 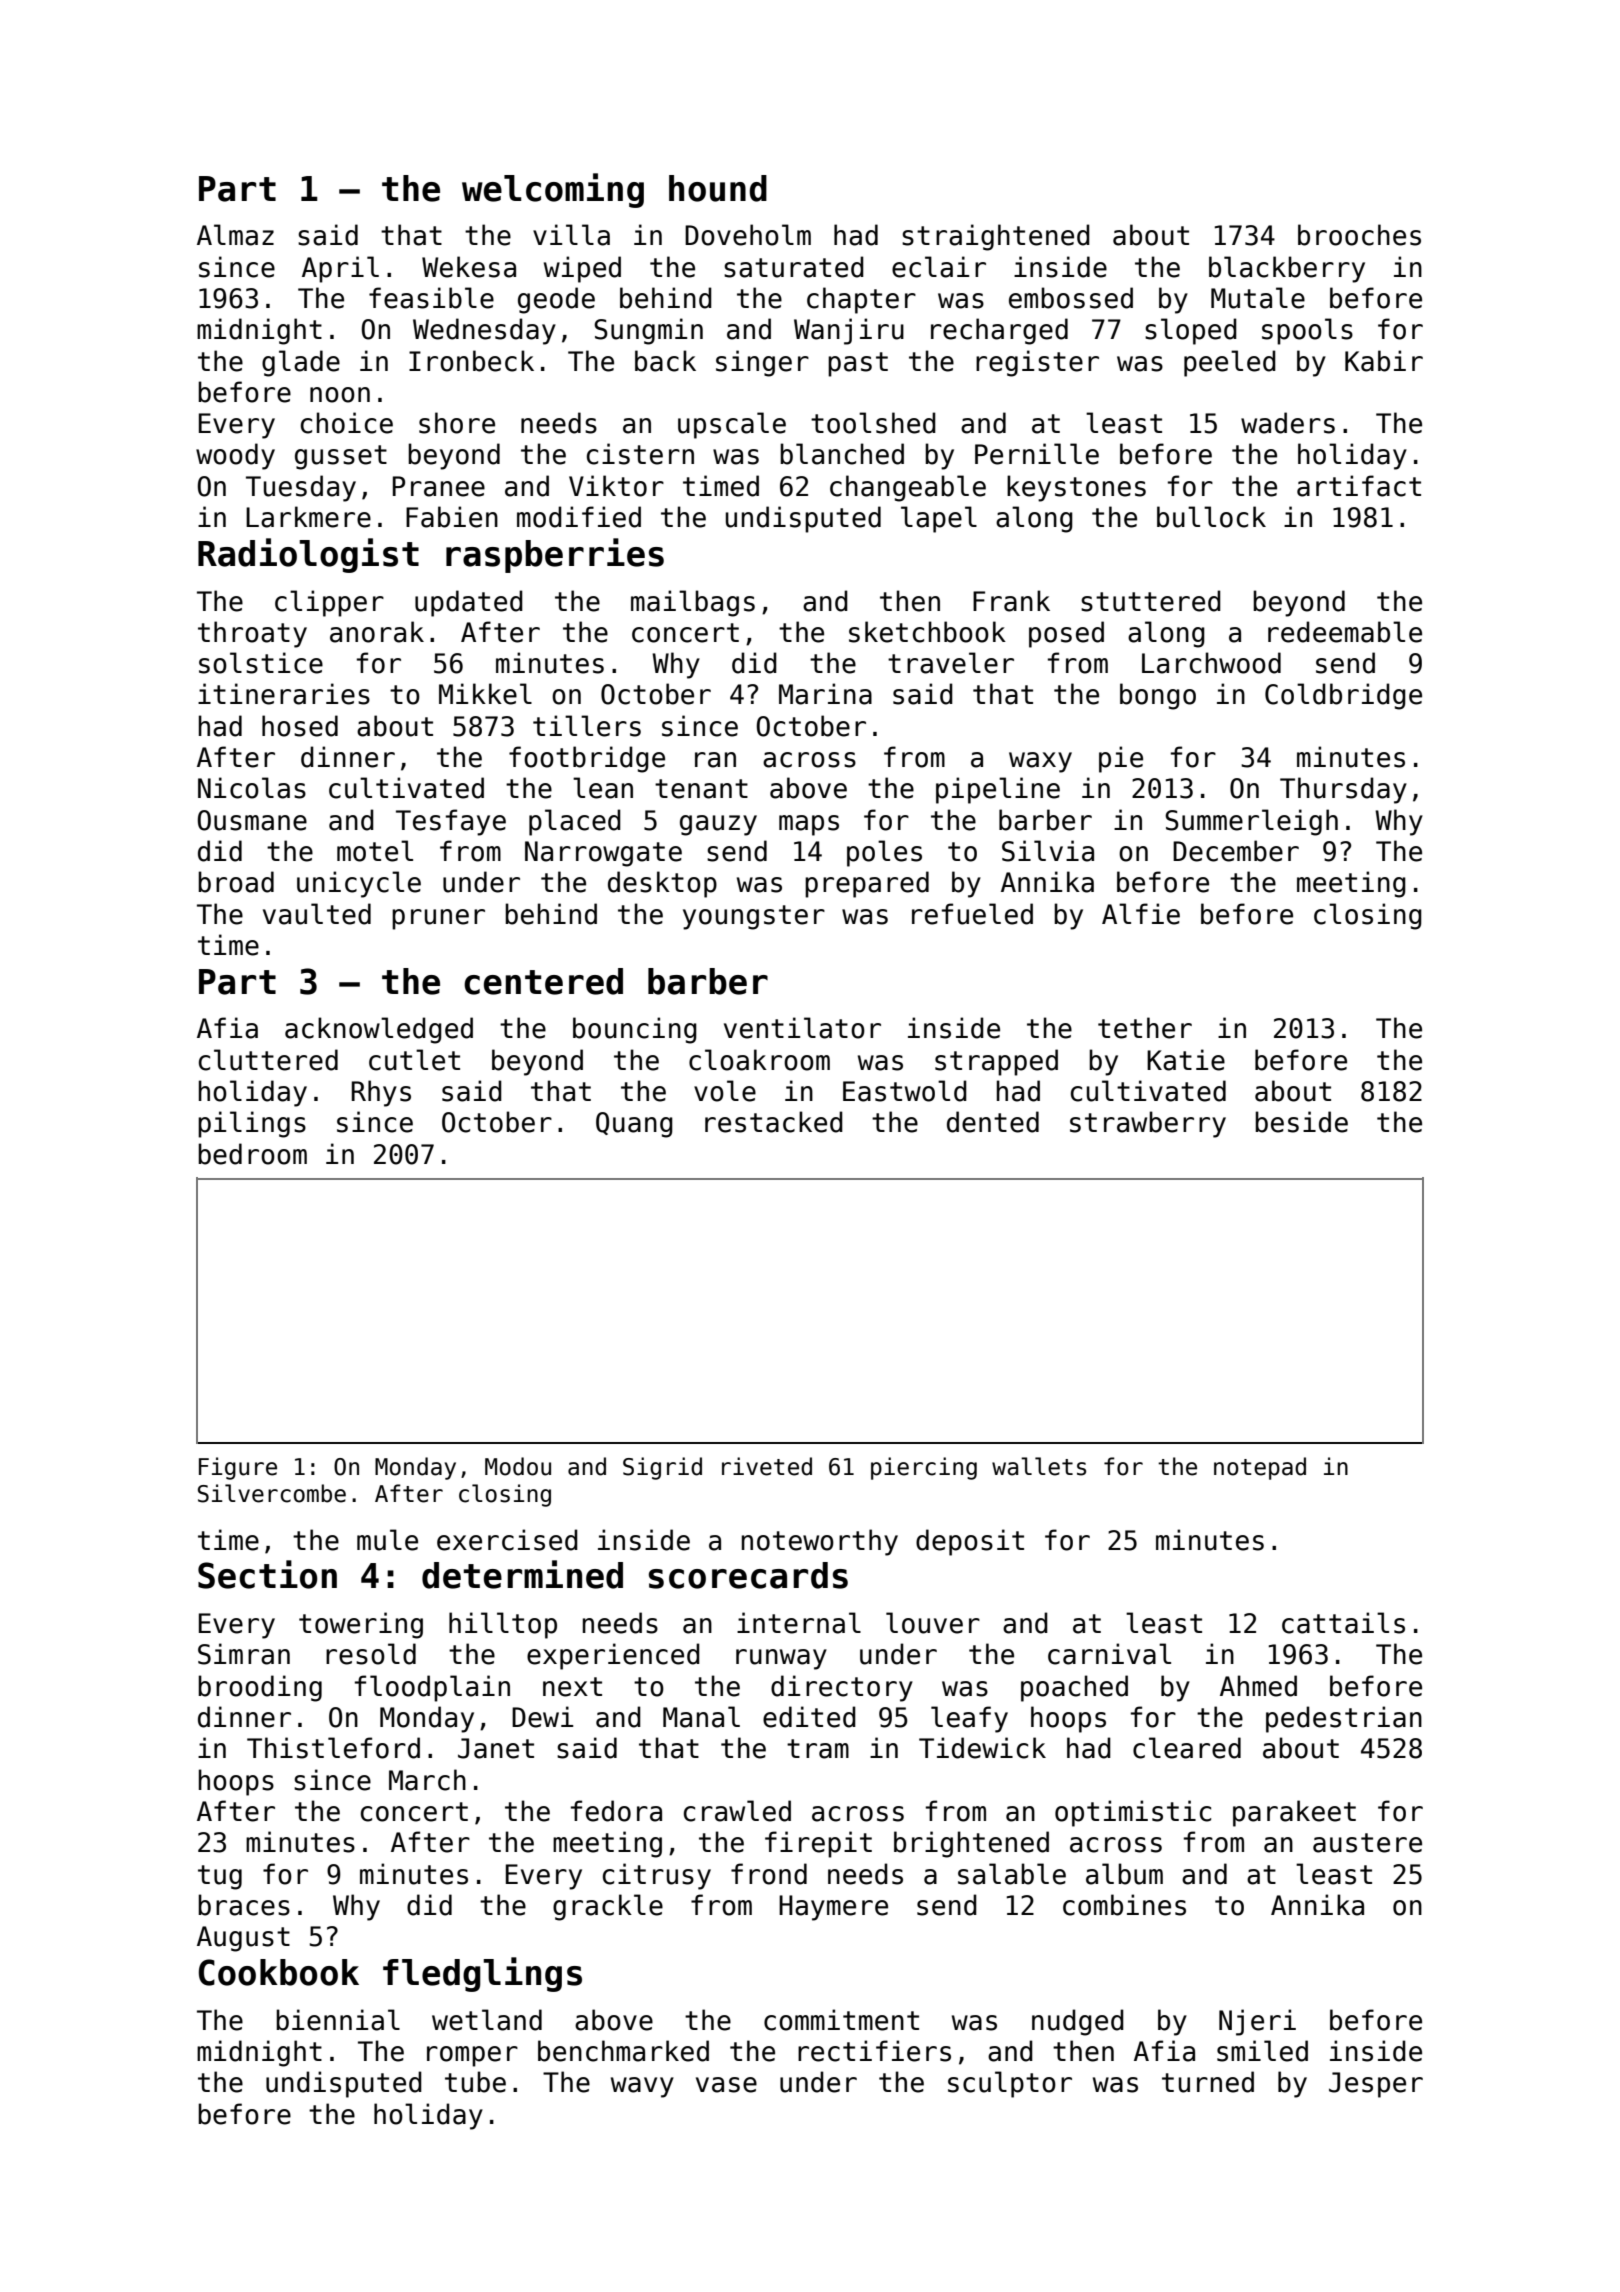 I want to click on waders, so click(x=1288, y=423).
